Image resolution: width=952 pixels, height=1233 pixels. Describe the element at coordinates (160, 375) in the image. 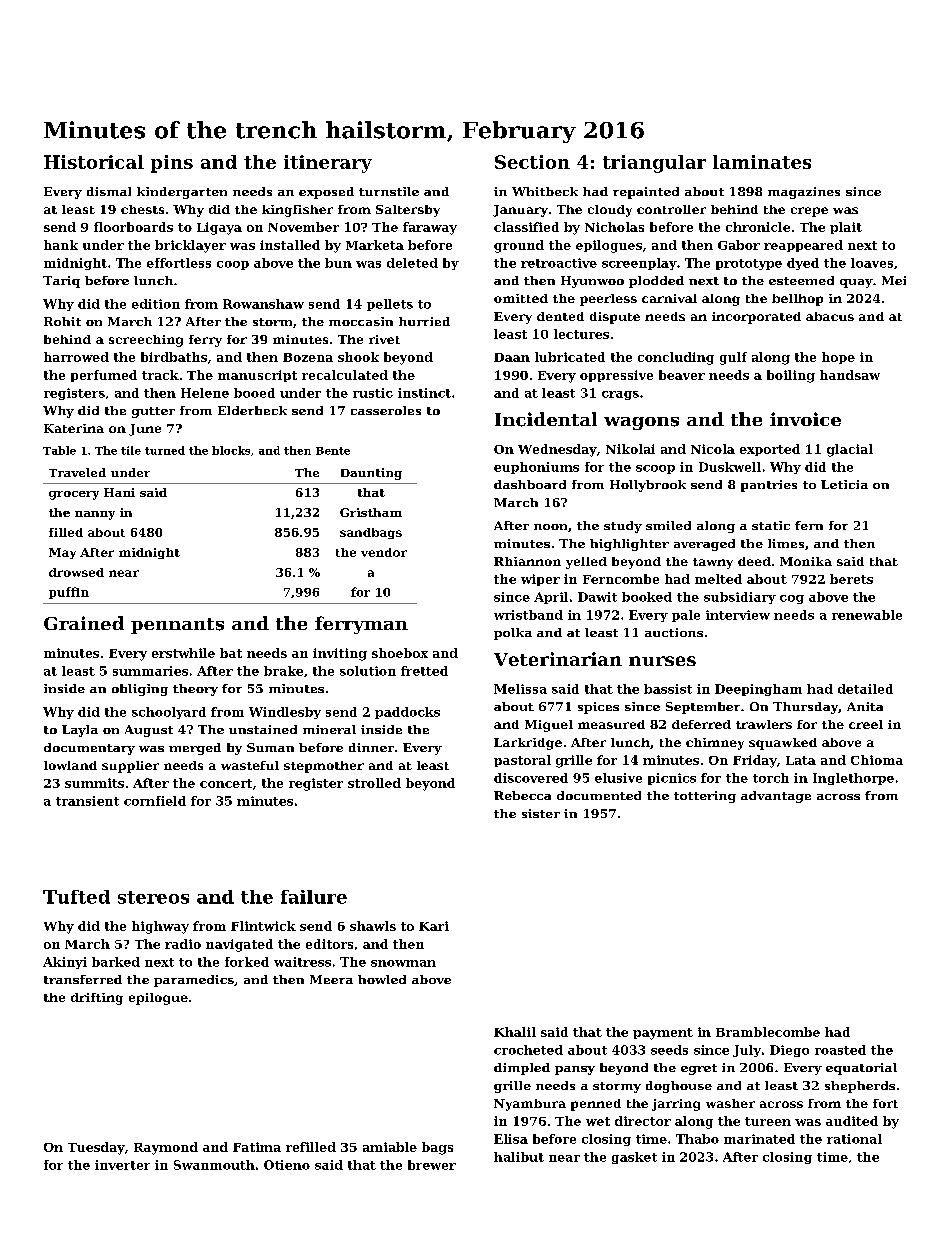

I see `track` at that location.
